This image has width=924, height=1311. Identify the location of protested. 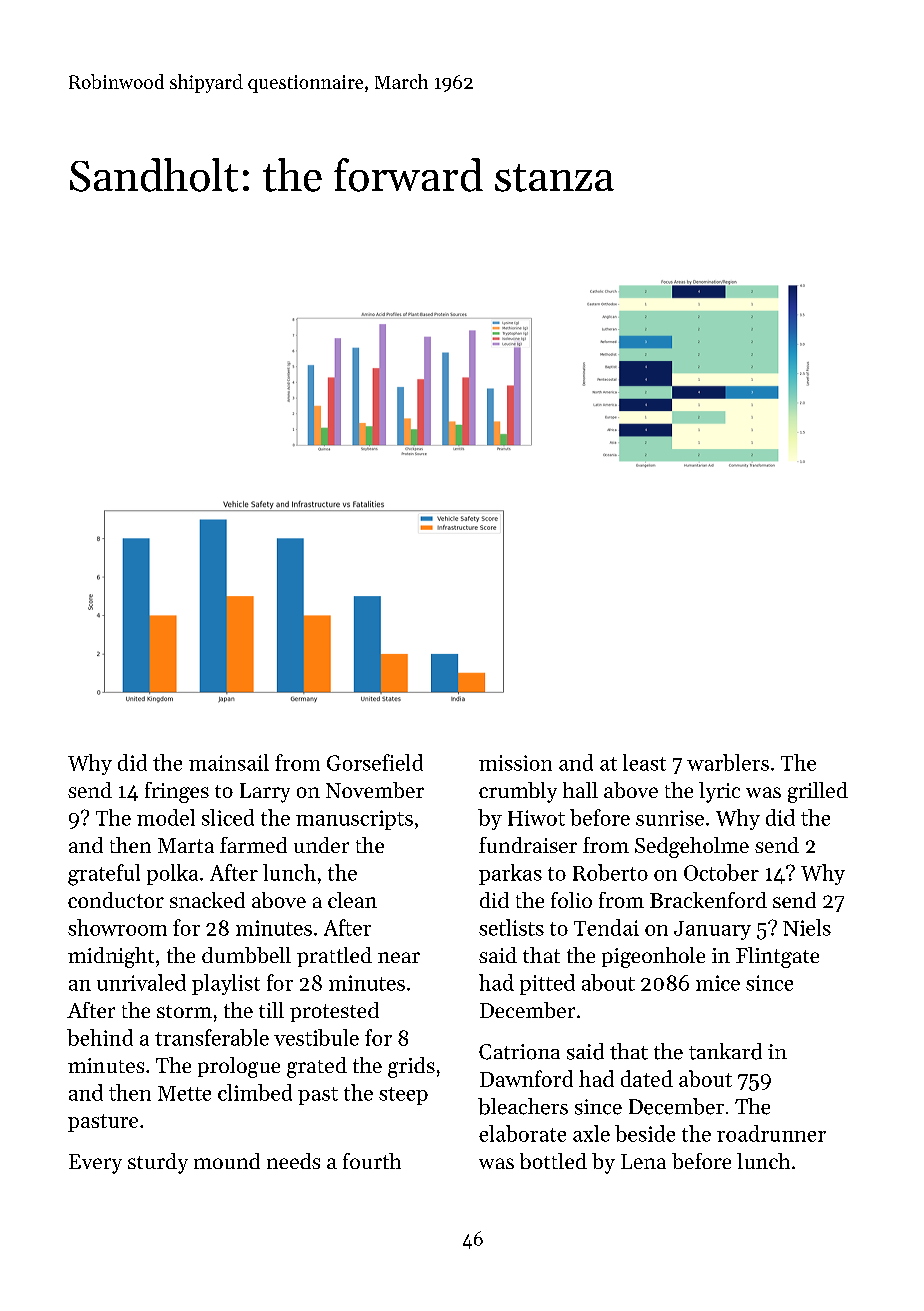
(334, 1012).
